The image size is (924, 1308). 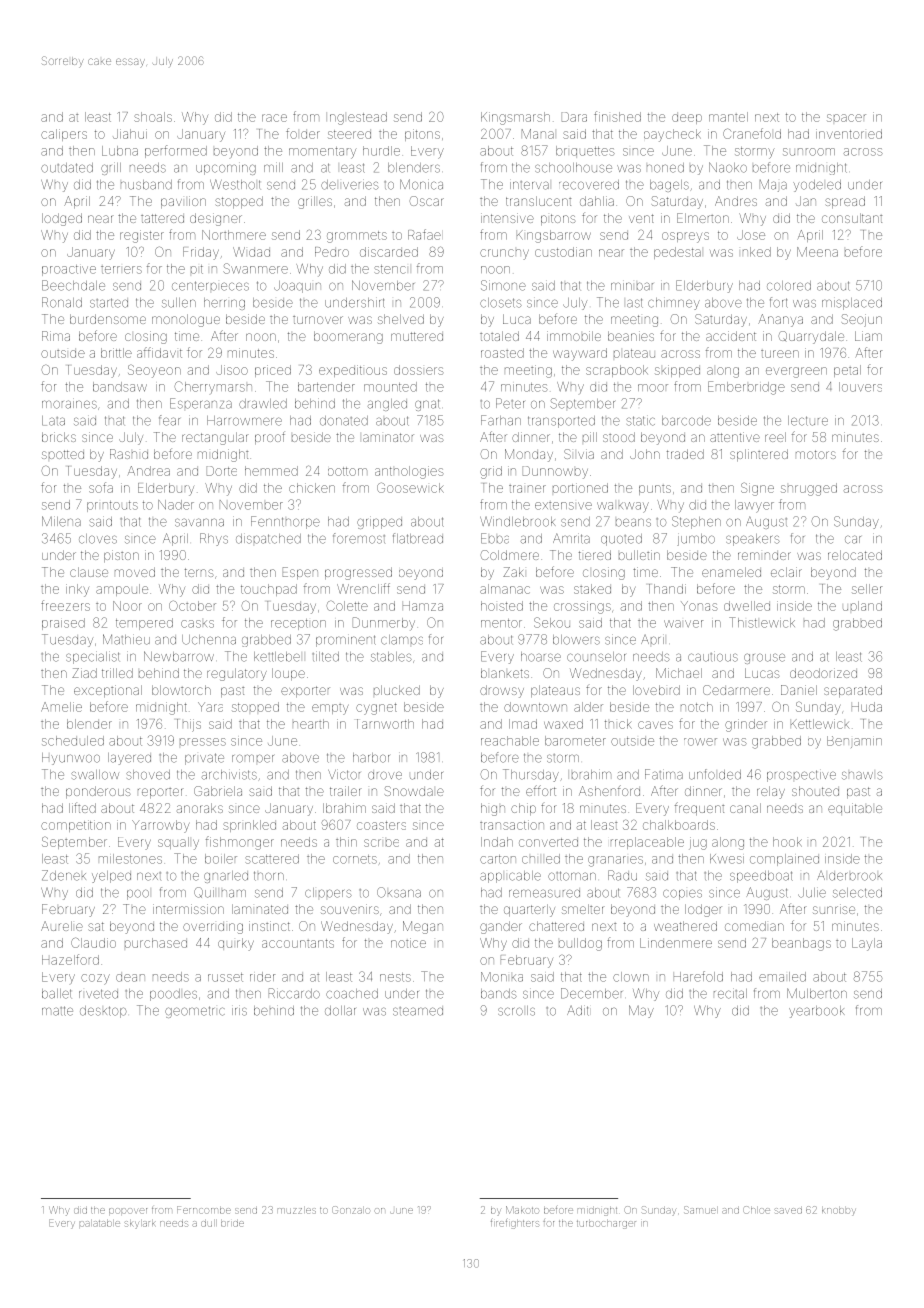 What do you see at coordinates (300, 573) in the screenshot?
I see `Espen` at bounding box center [300, 573].
